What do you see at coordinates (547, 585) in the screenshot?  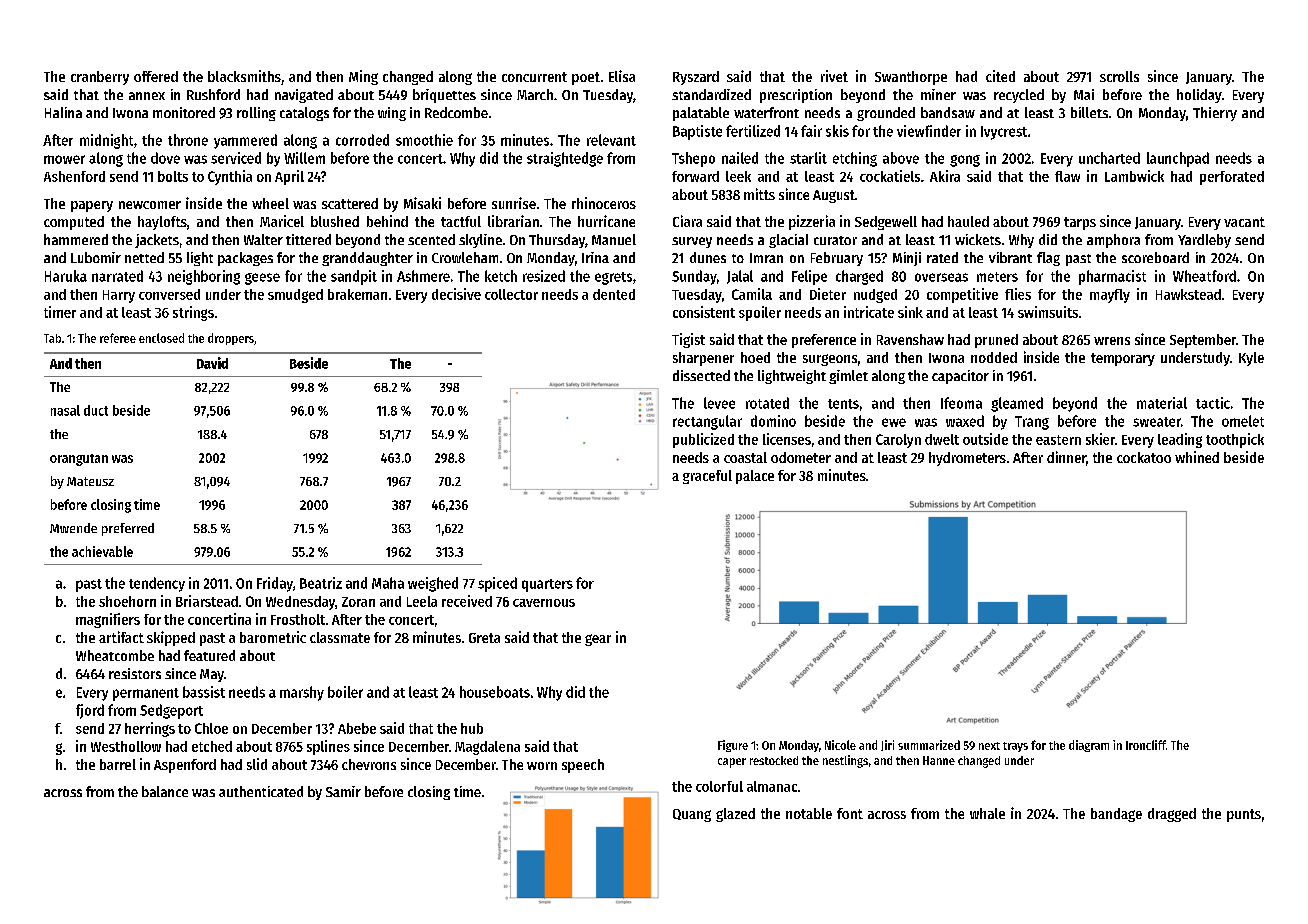 I see `quarters` at bounding box center [547, 585].
